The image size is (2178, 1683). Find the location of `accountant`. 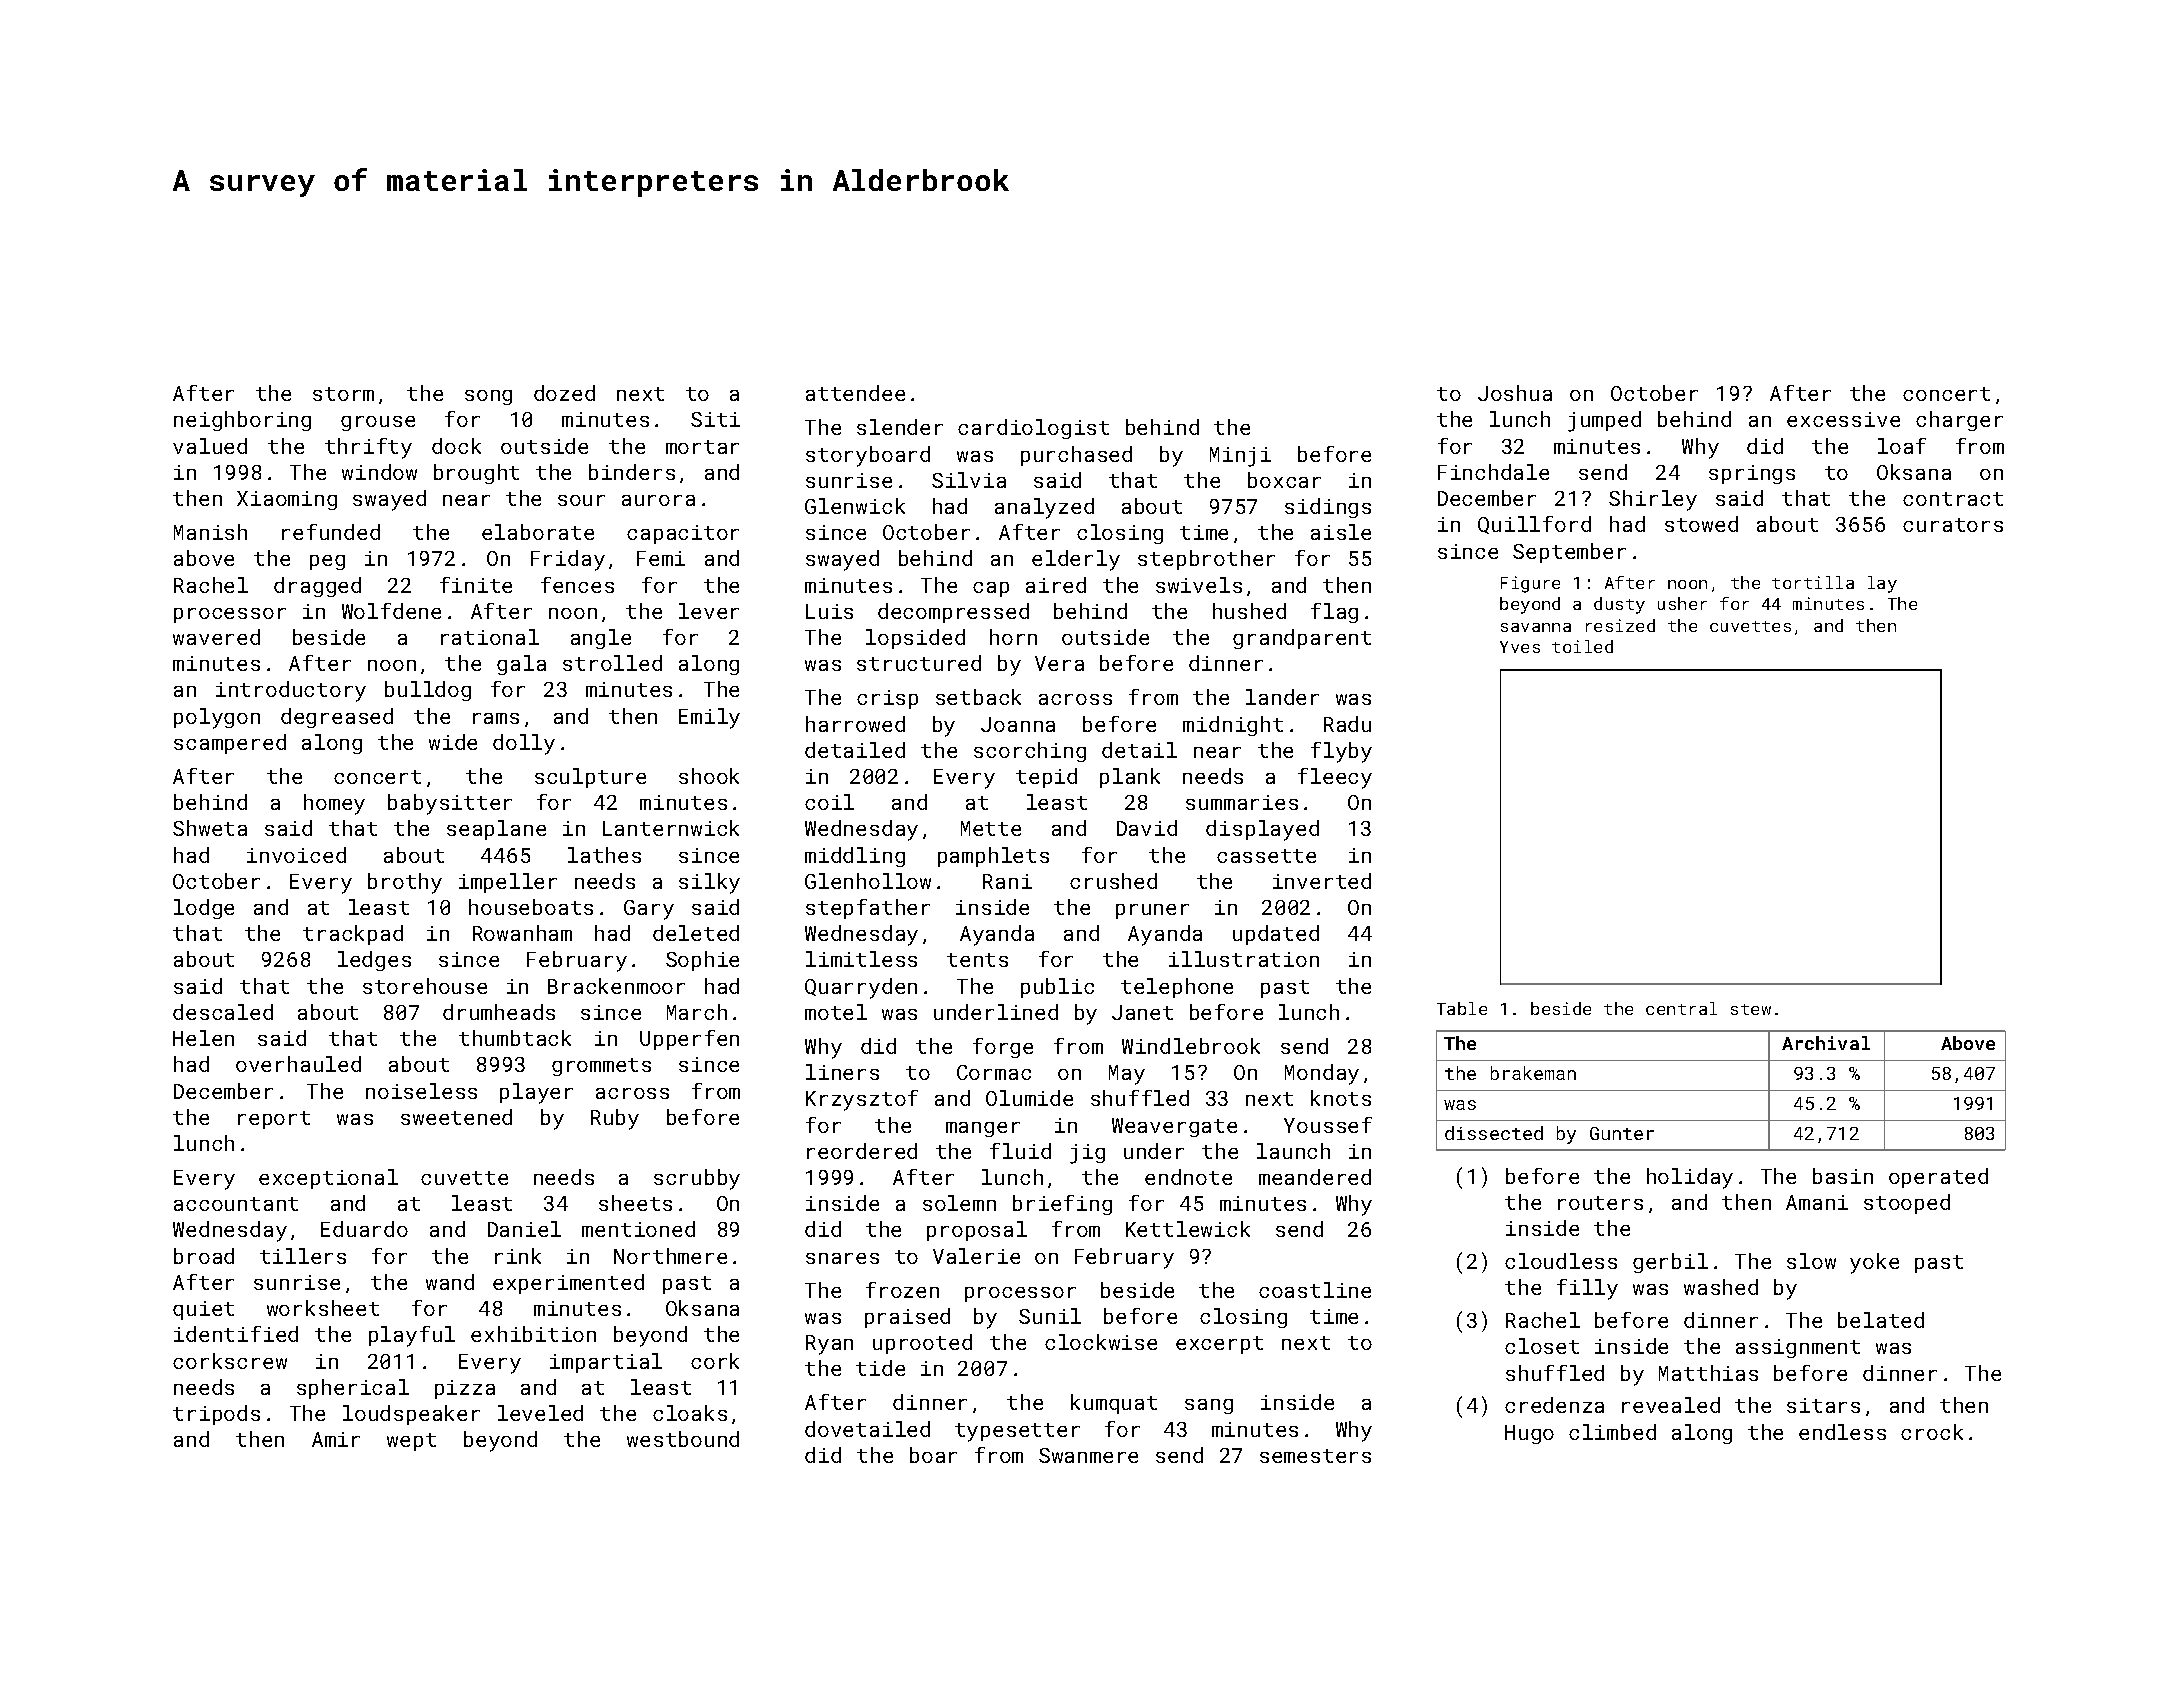

accountant is located at coordinates (236, 1204).
